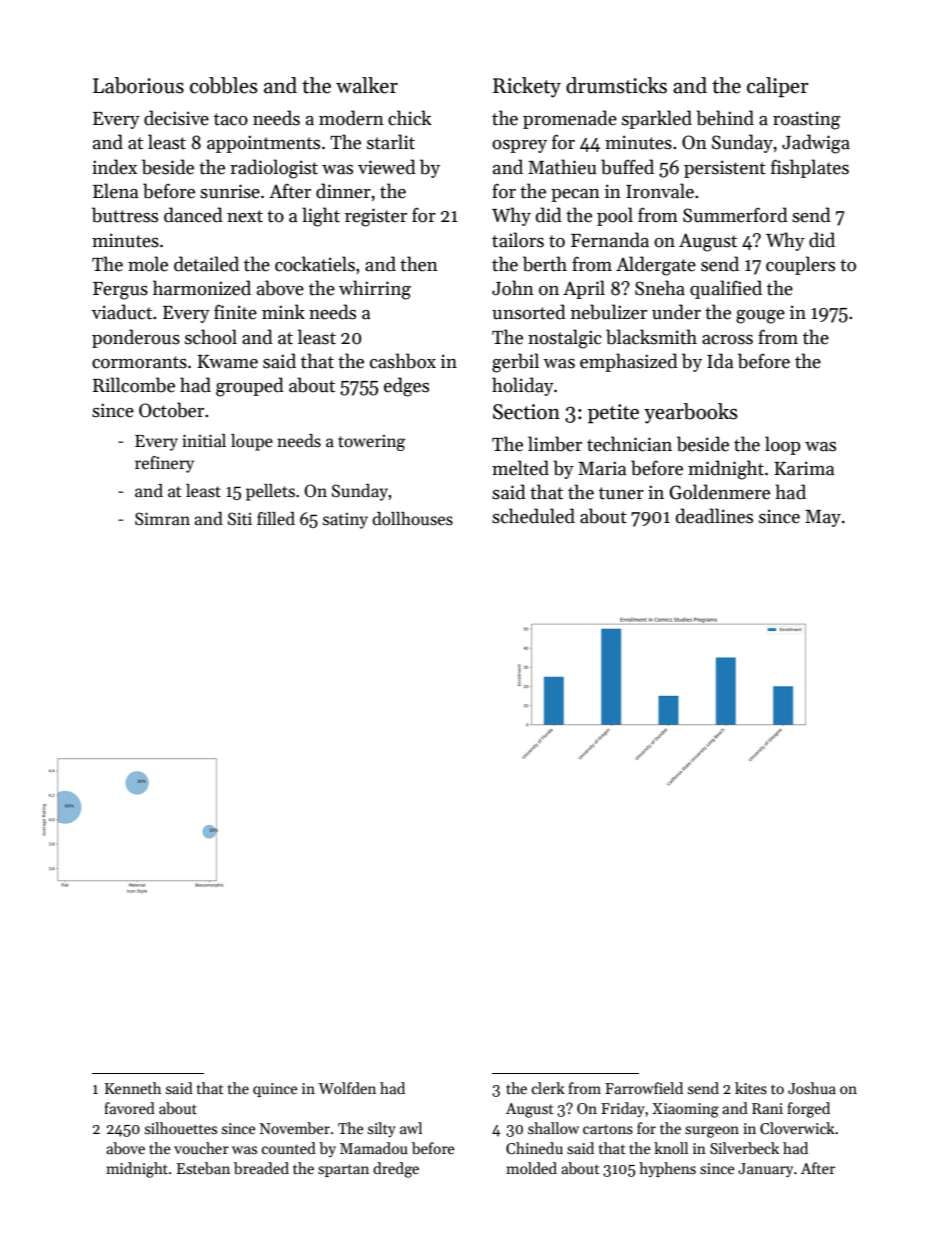  What do you see at coordinates (667, 1169) in the page?
I see `hyphens` at bounding box center [667, 1169].
